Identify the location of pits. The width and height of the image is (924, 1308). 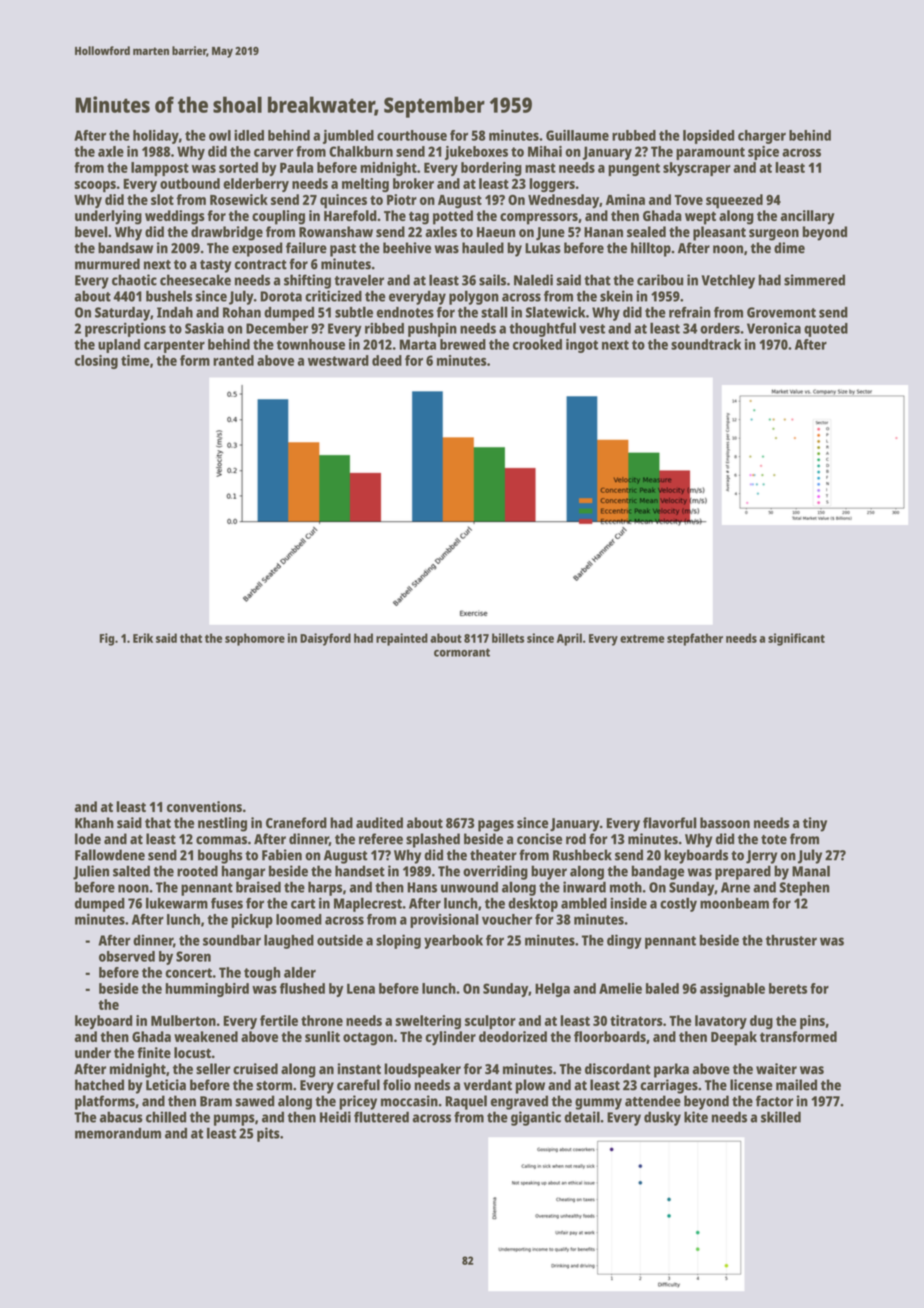
(268, 1134).
